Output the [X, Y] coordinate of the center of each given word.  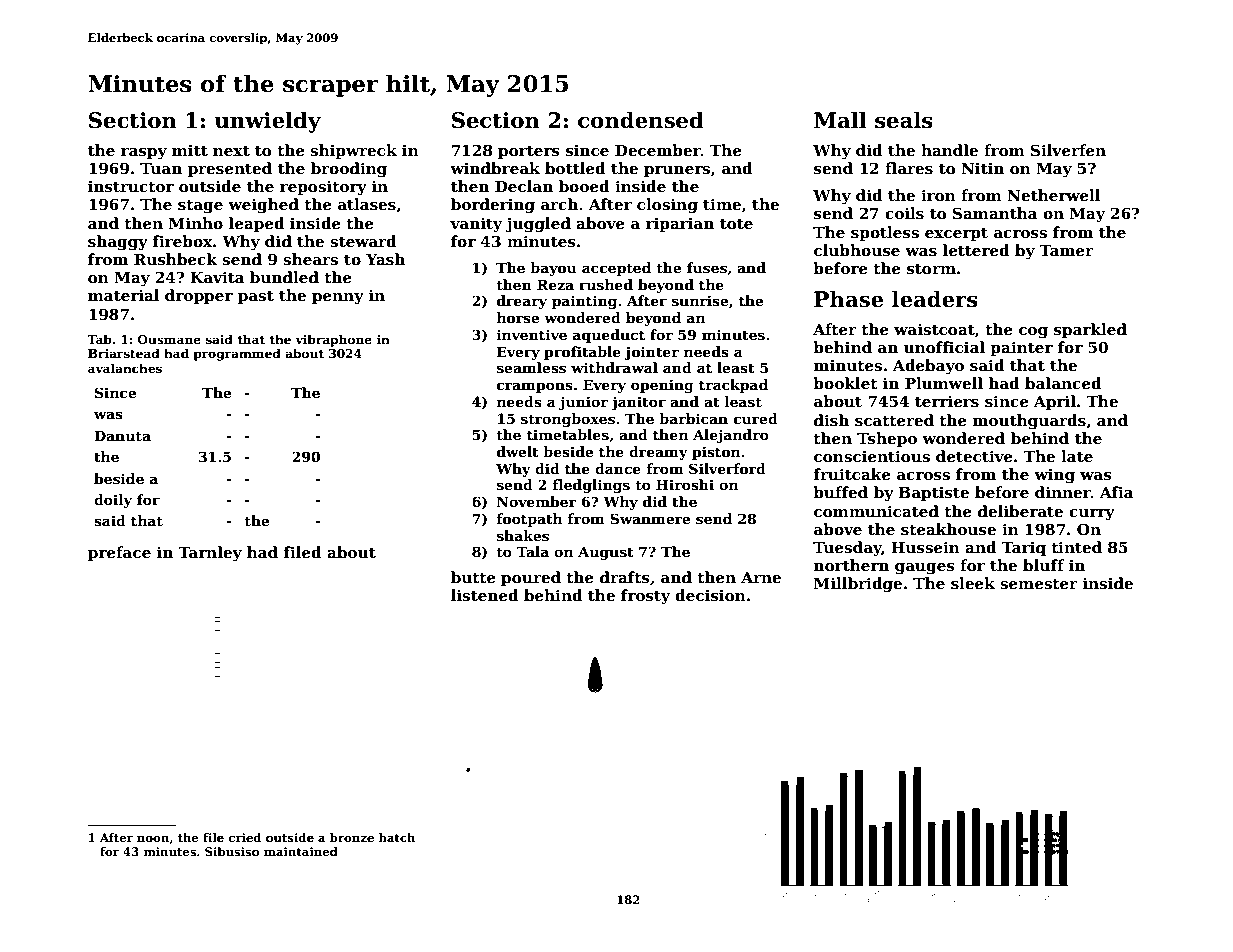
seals [904, 120]
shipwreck [353, 151]
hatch [396, 837]
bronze [352, 837]
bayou [553, 269]
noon [153, 840]
